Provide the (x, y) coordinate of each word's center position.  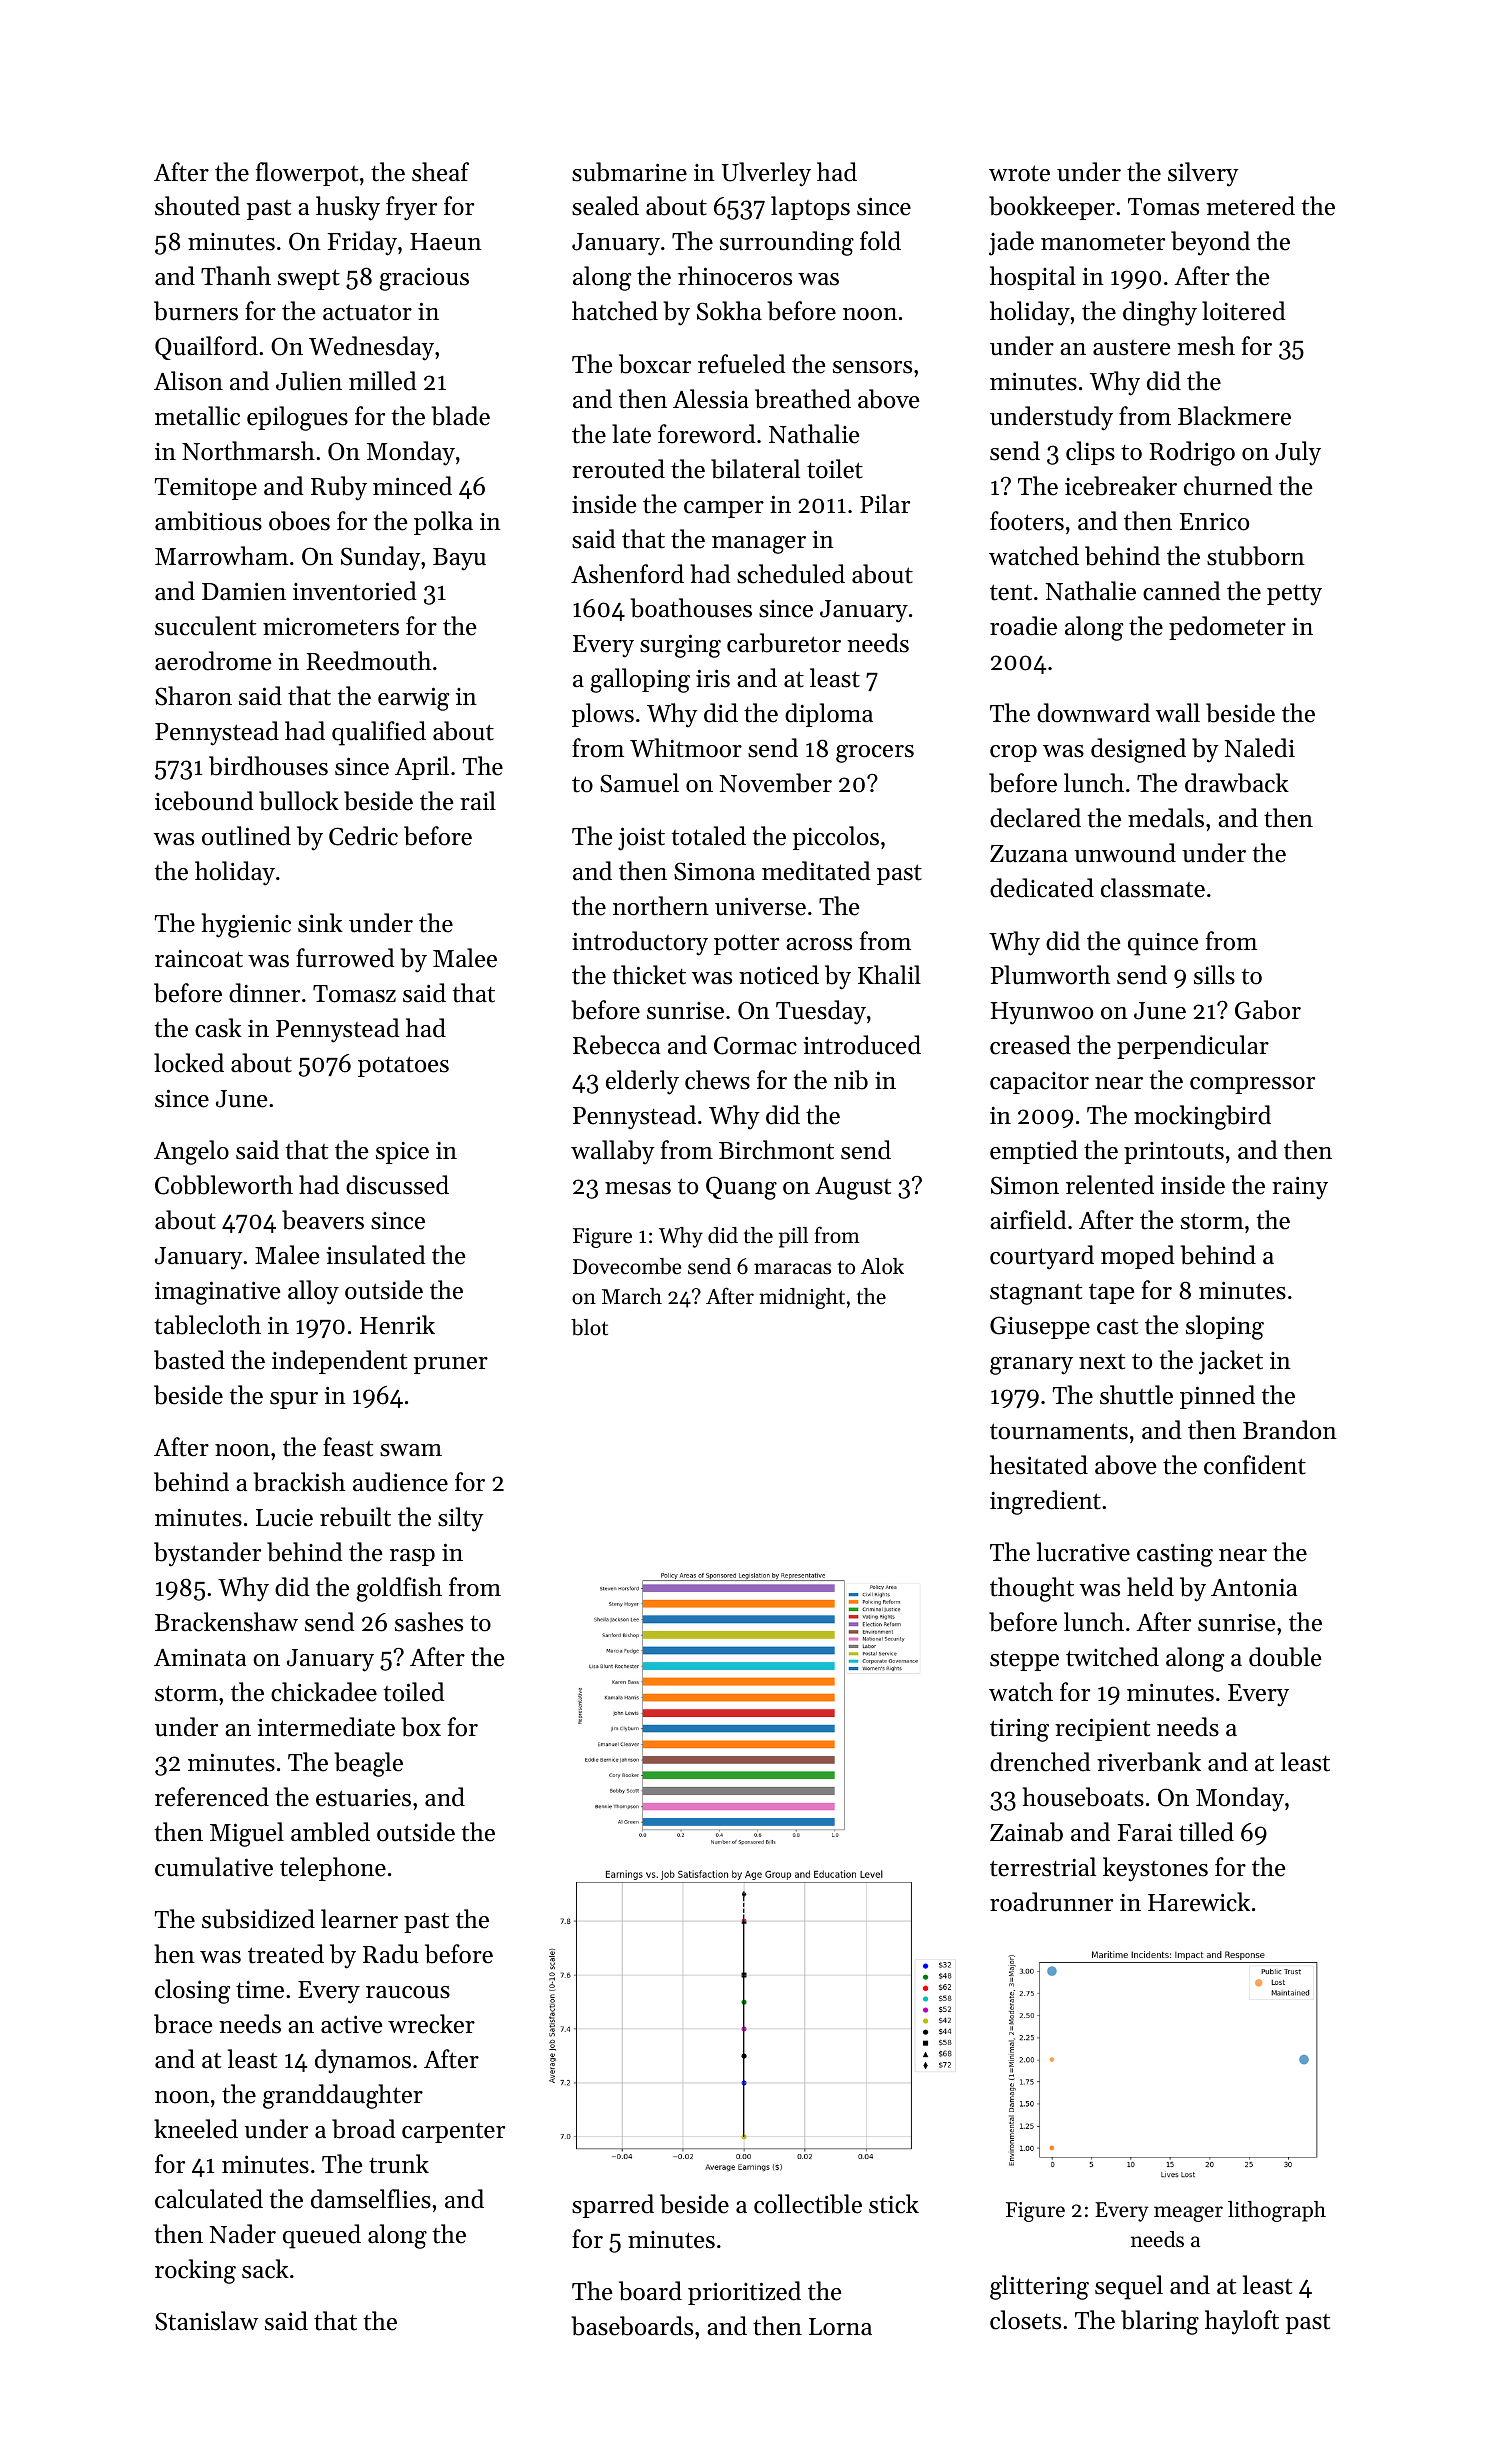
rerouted (618, 469)
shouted (197, 206)
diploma (829, 715)
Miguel (247, 1834)
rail (478, 800)
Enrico (1214, 521)
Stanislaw (206, 2321)
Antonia (1254, 1588)
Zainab (1026, 1832)
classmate (1153, 888)
